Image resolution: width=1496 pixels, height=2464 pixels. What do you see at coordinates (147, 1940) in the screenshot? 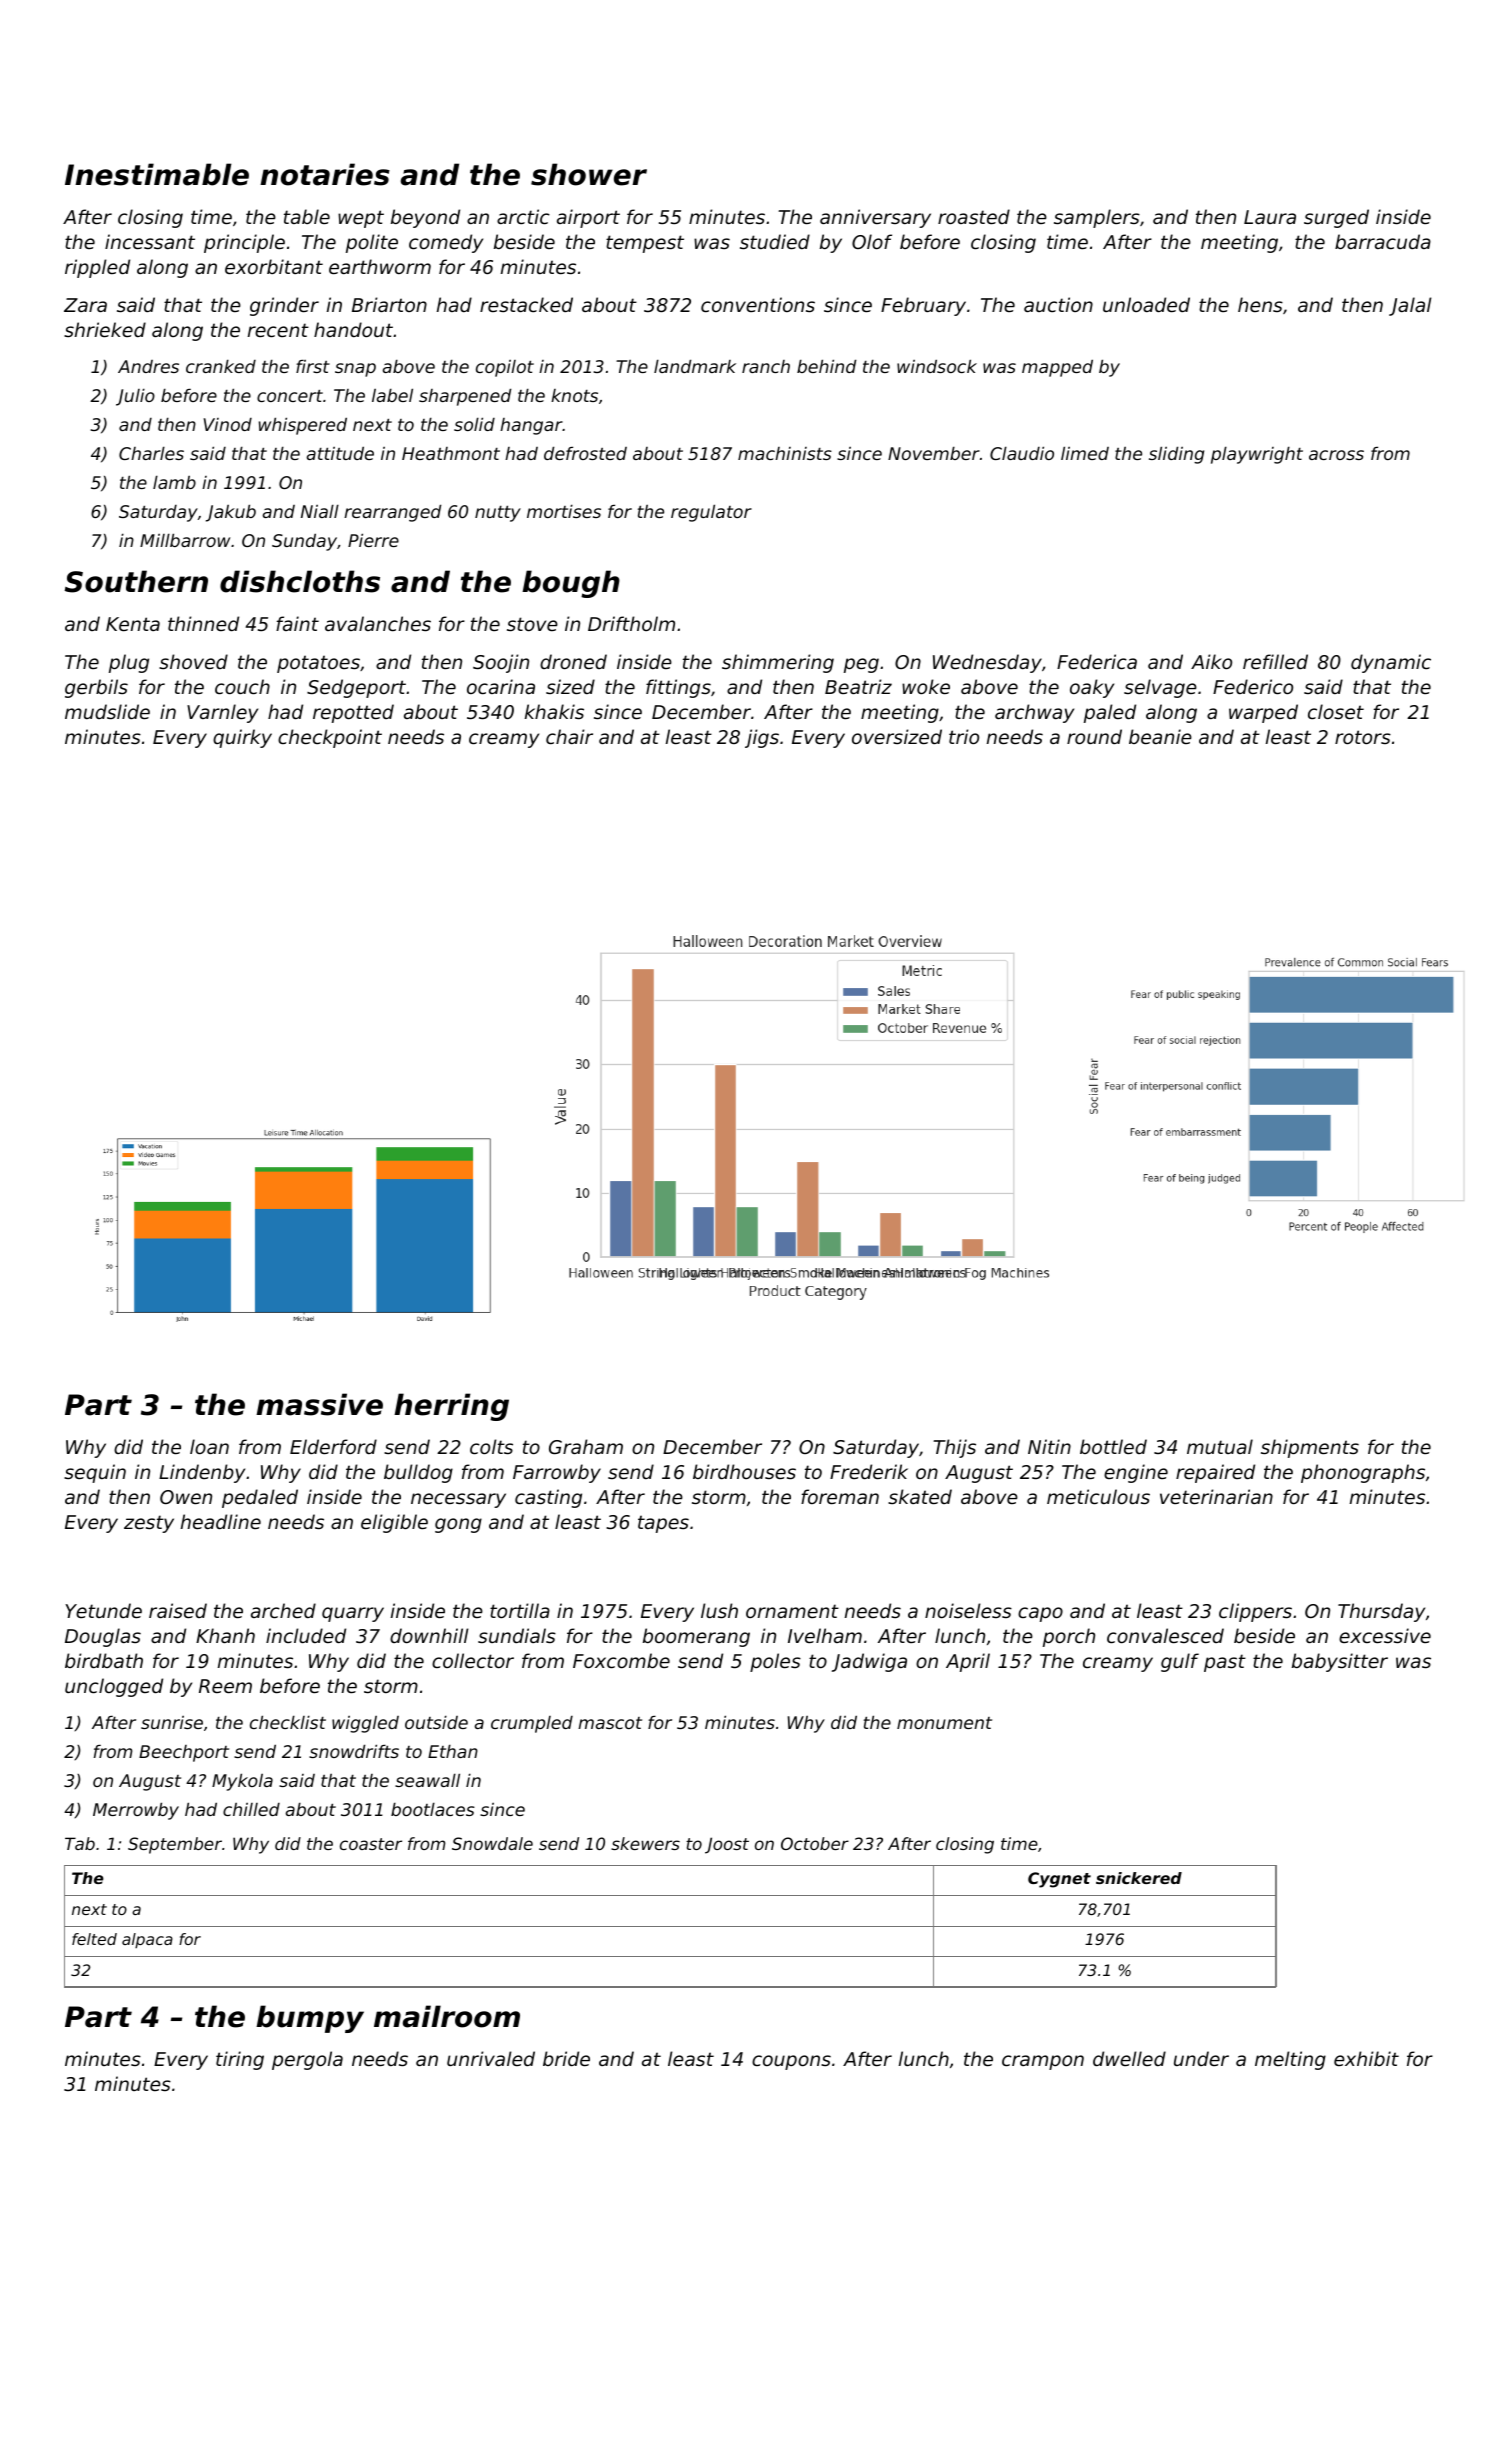
I see `alpaca` at bounding box center [147, 1940].
